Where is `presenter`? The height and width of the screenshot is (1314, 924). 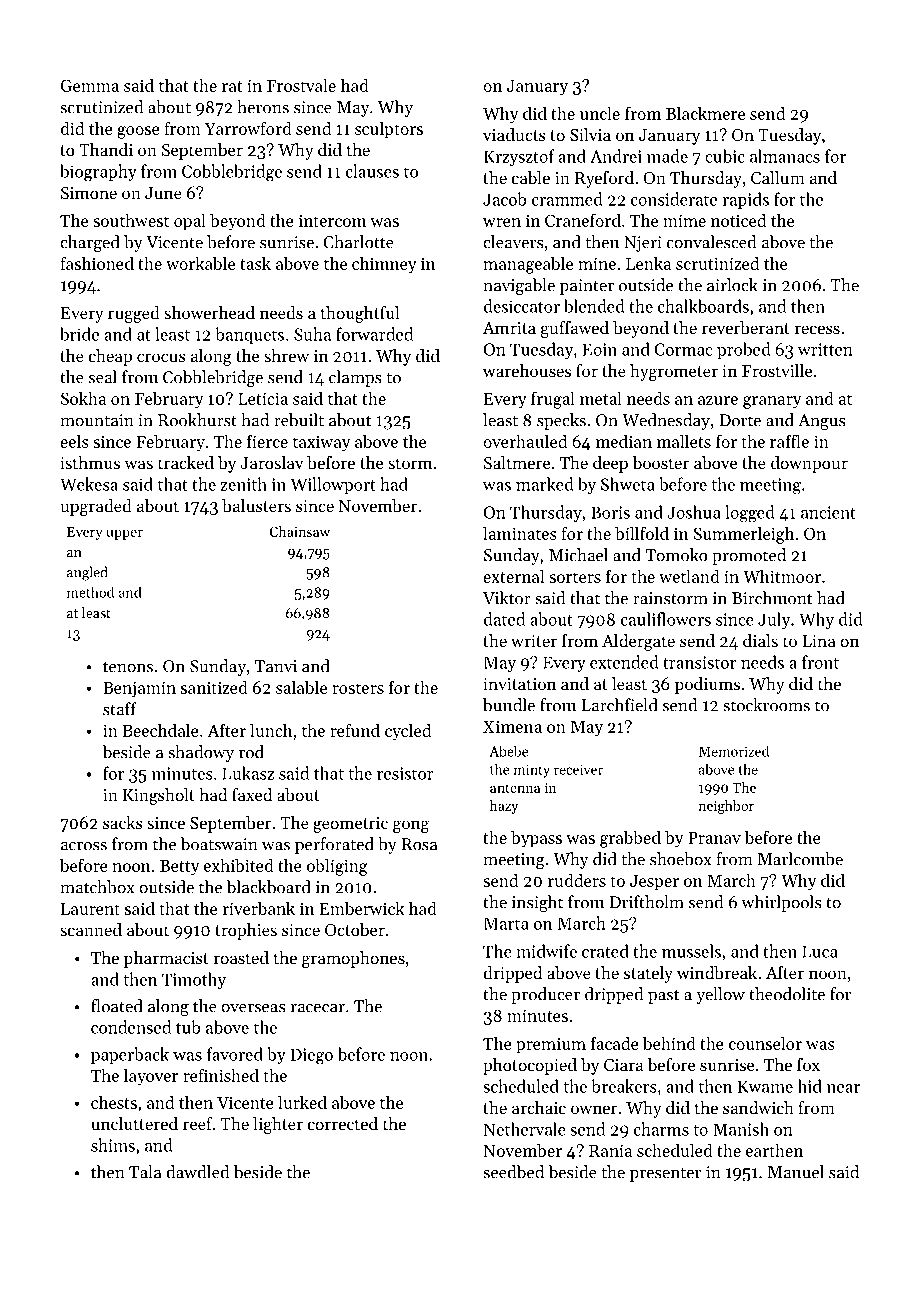
presenter is located at coordinates (665, 1175).
